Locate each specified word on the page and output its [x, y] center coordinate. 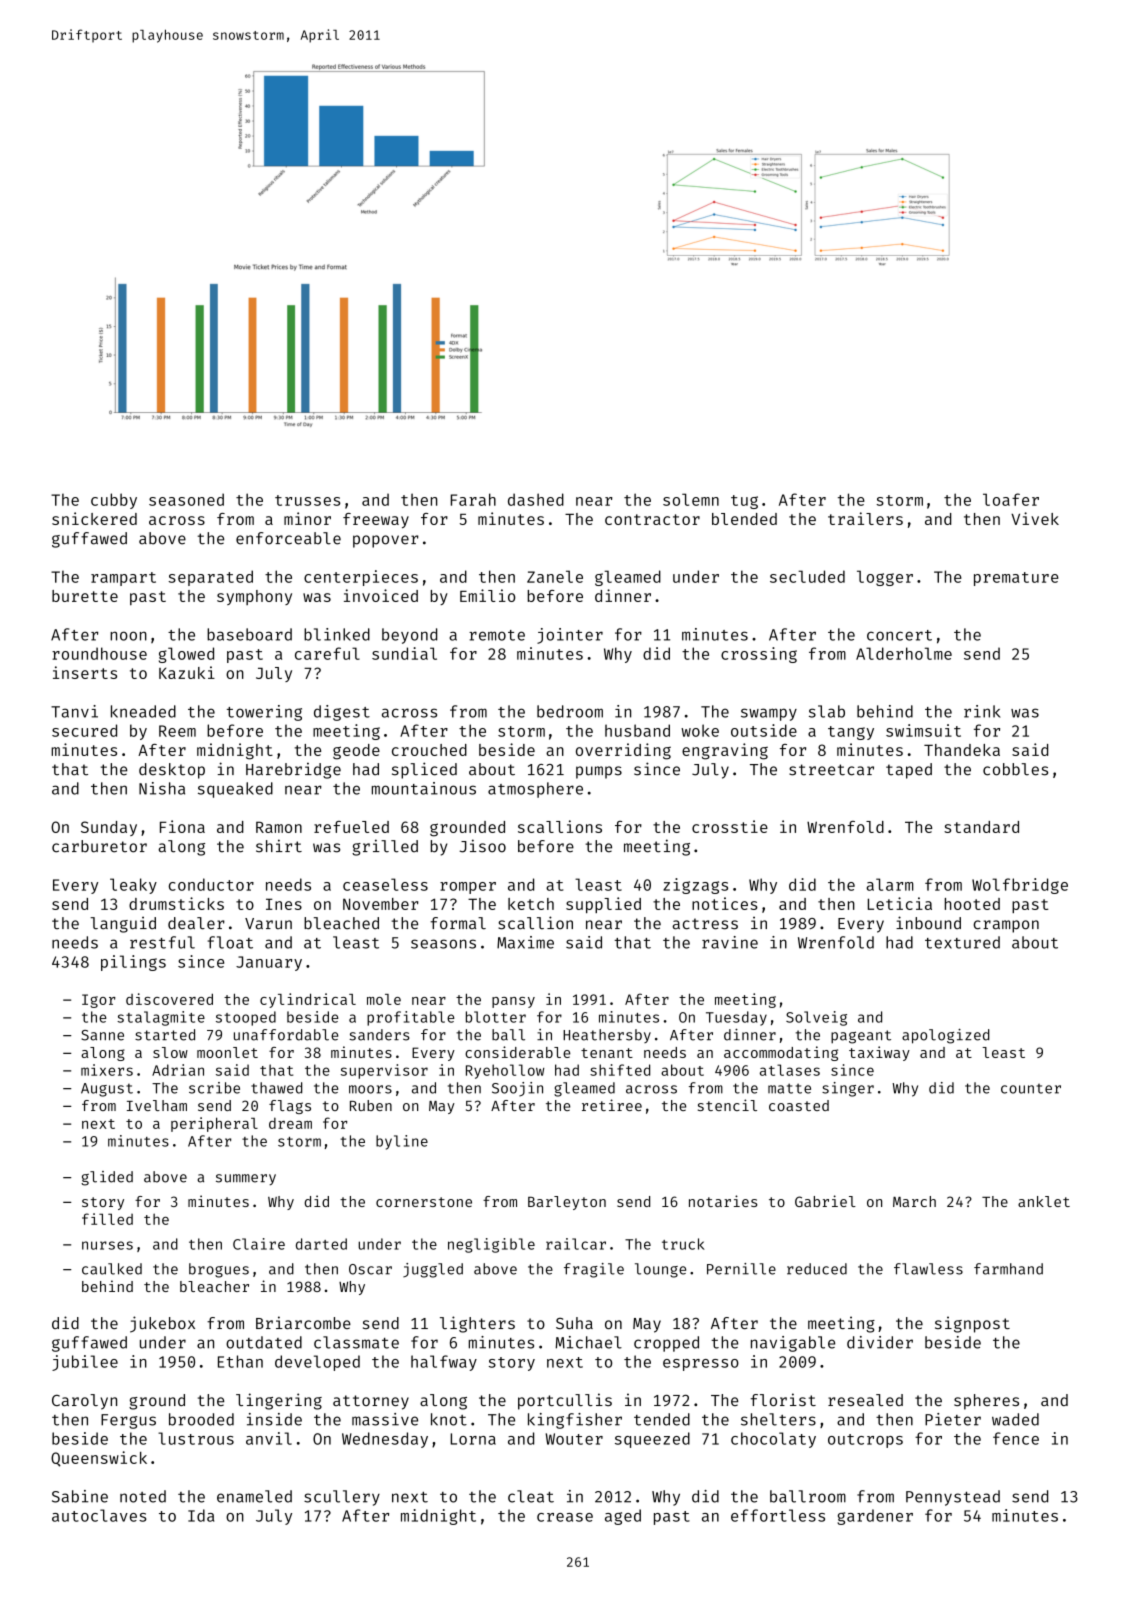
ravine [730, 942]
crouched [429, 750]
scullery [342, 1498]
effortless [778, 1515]
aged [623, 1517]
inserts [85, 672]
